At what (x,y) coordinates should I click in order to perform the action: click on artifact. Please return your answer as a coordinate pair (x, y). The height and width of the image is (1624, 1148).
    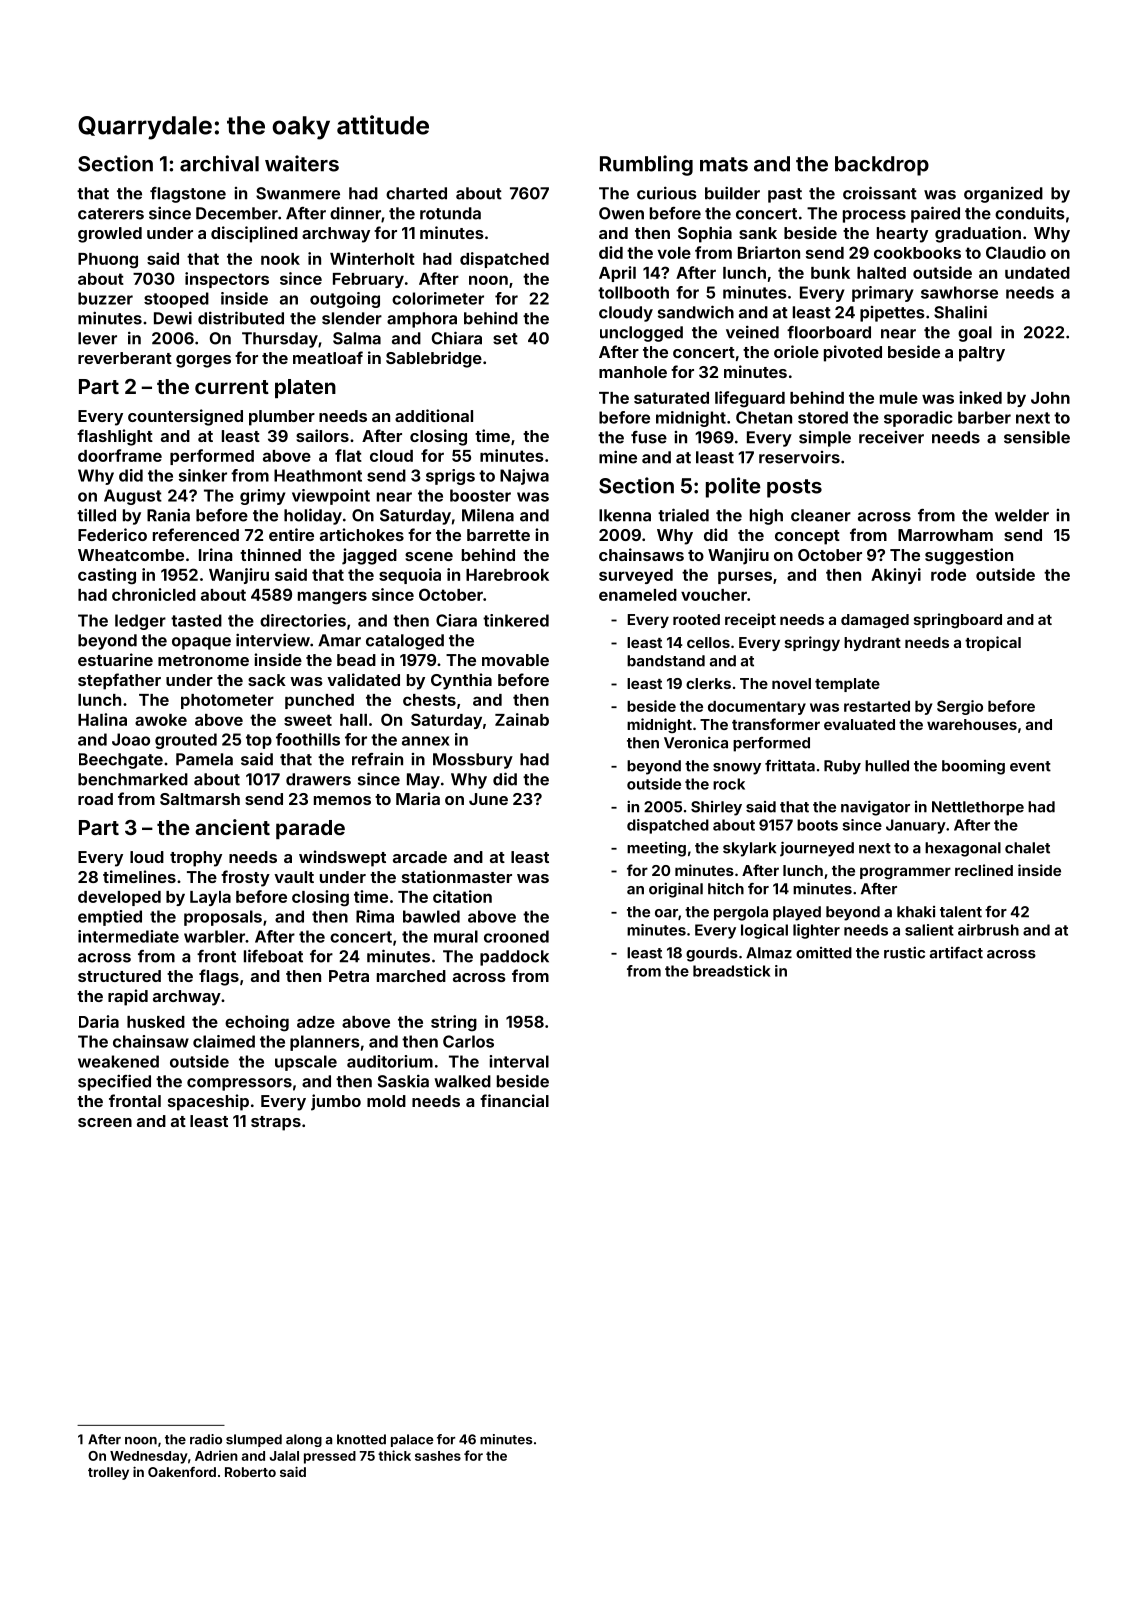
    Looking at the image, I should click on (956, 953).
